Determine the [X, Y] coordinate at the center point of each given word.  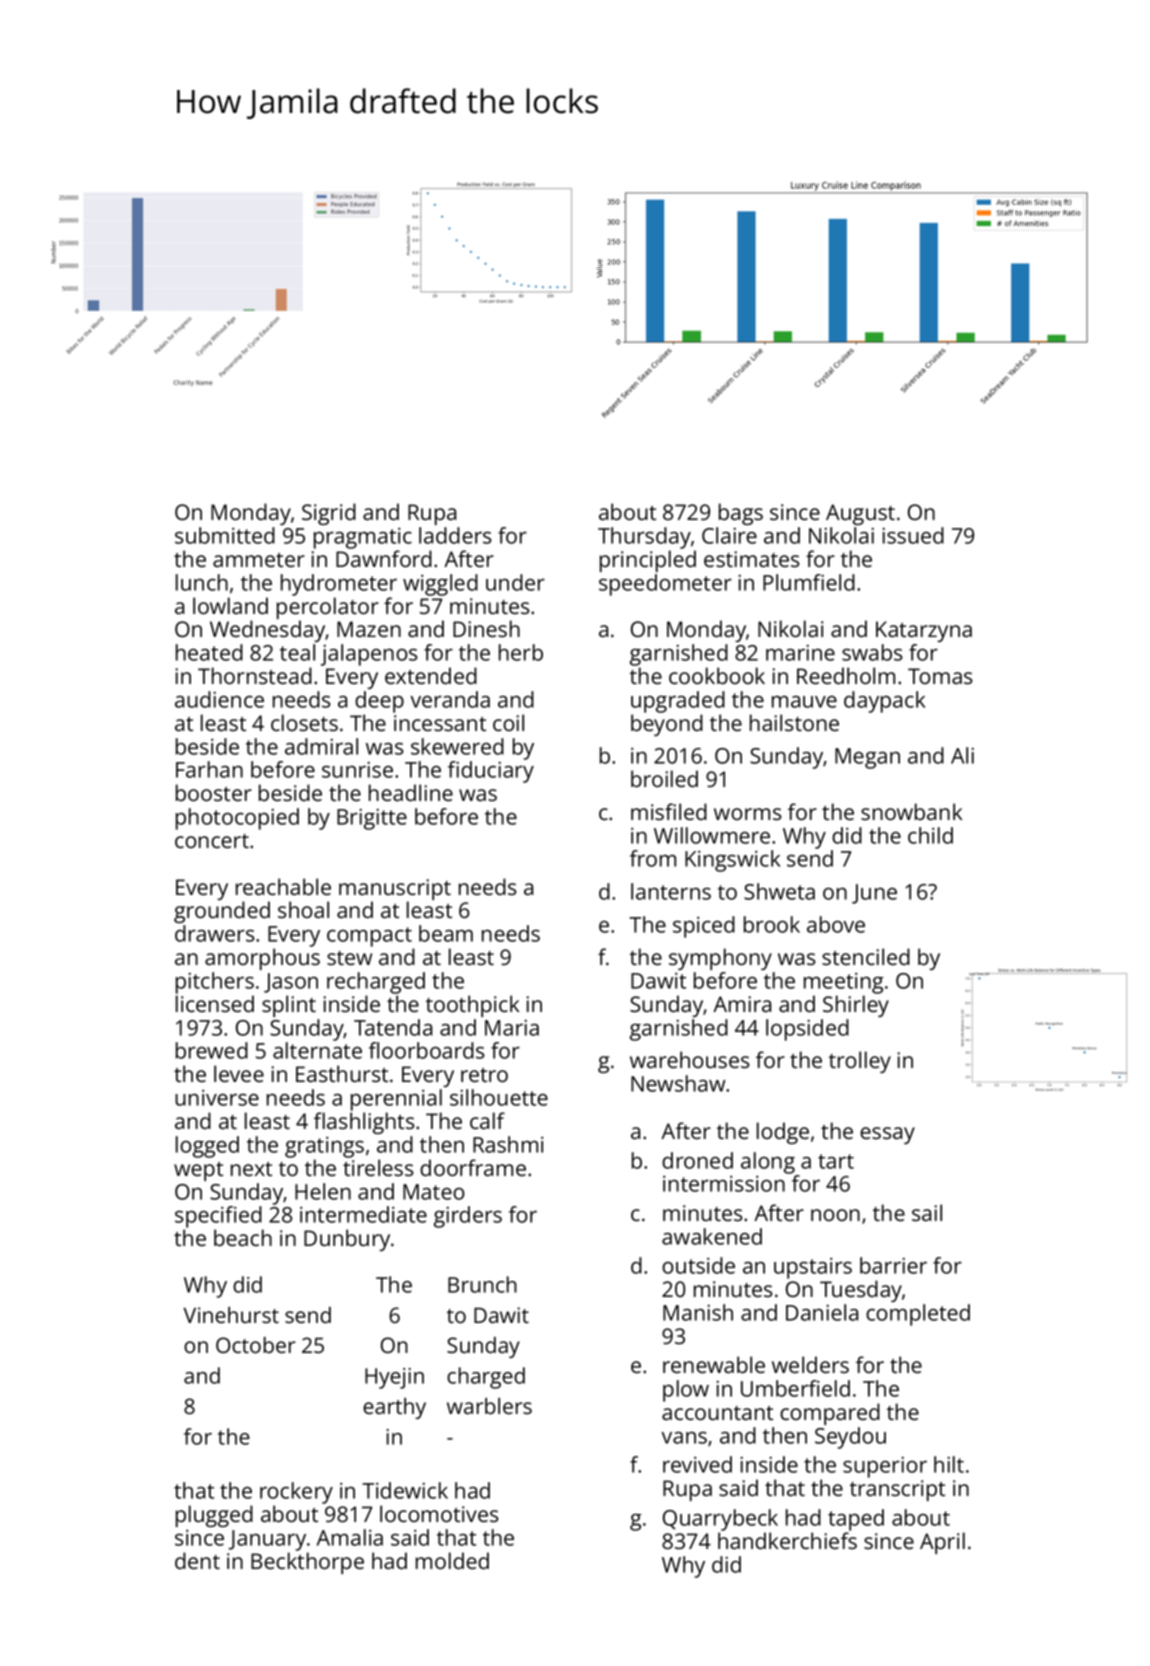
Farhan [209, 769]
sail [927, 1212]
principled [648, 561]
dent [197, 1560]
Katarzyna [924, 631]
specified [218, 1217]
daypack [884, 702]
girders [468, 1217]
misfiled [669, 811]
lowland [230, 605]
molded [452, 1560]
